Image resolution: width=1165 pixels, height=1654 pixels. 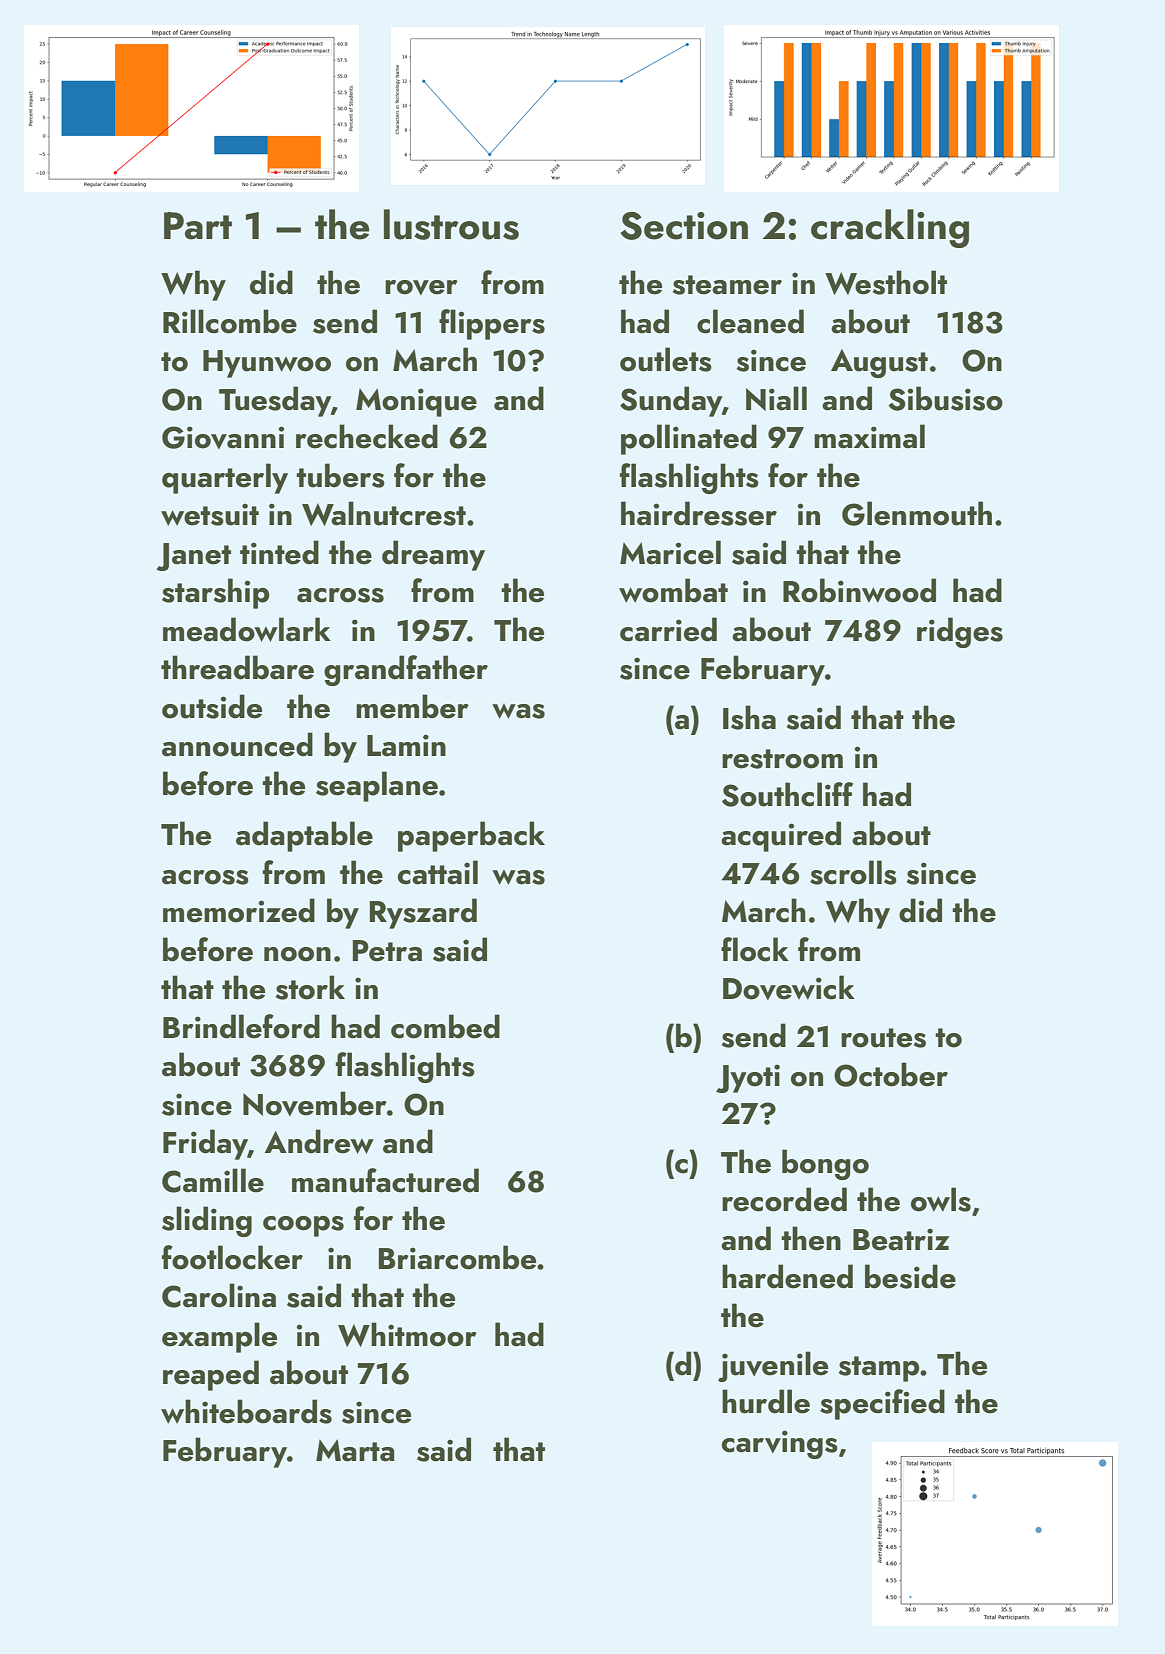 What do you see at coordinates (780, 1444) in the page?
I see `carvings` at bounding box center [780, 1444].
